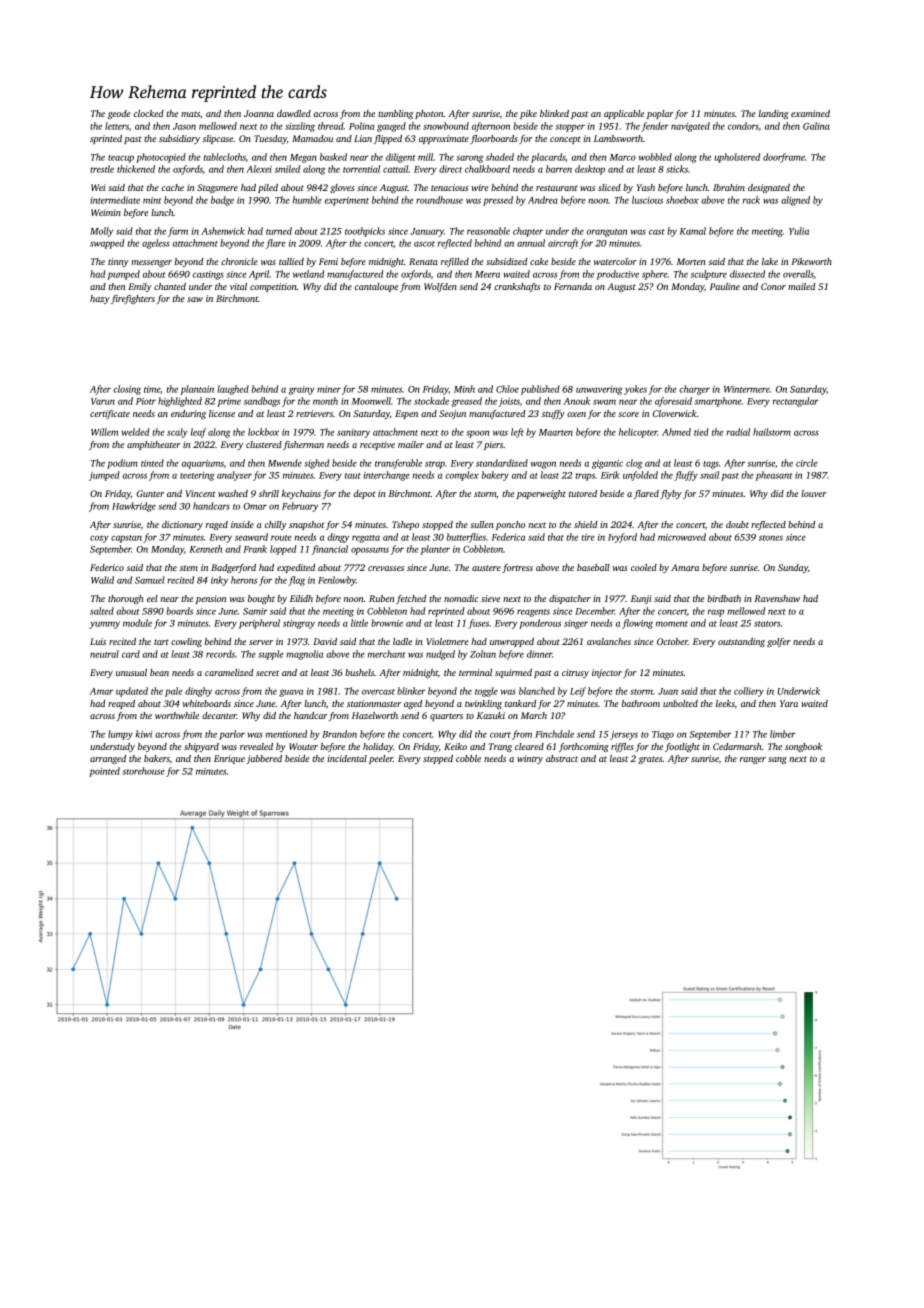 The width and height of the screenshot is (924, 1308). Describe the element at coordinates (517, 568) in the screenshot. I see `fortress` at that location.
